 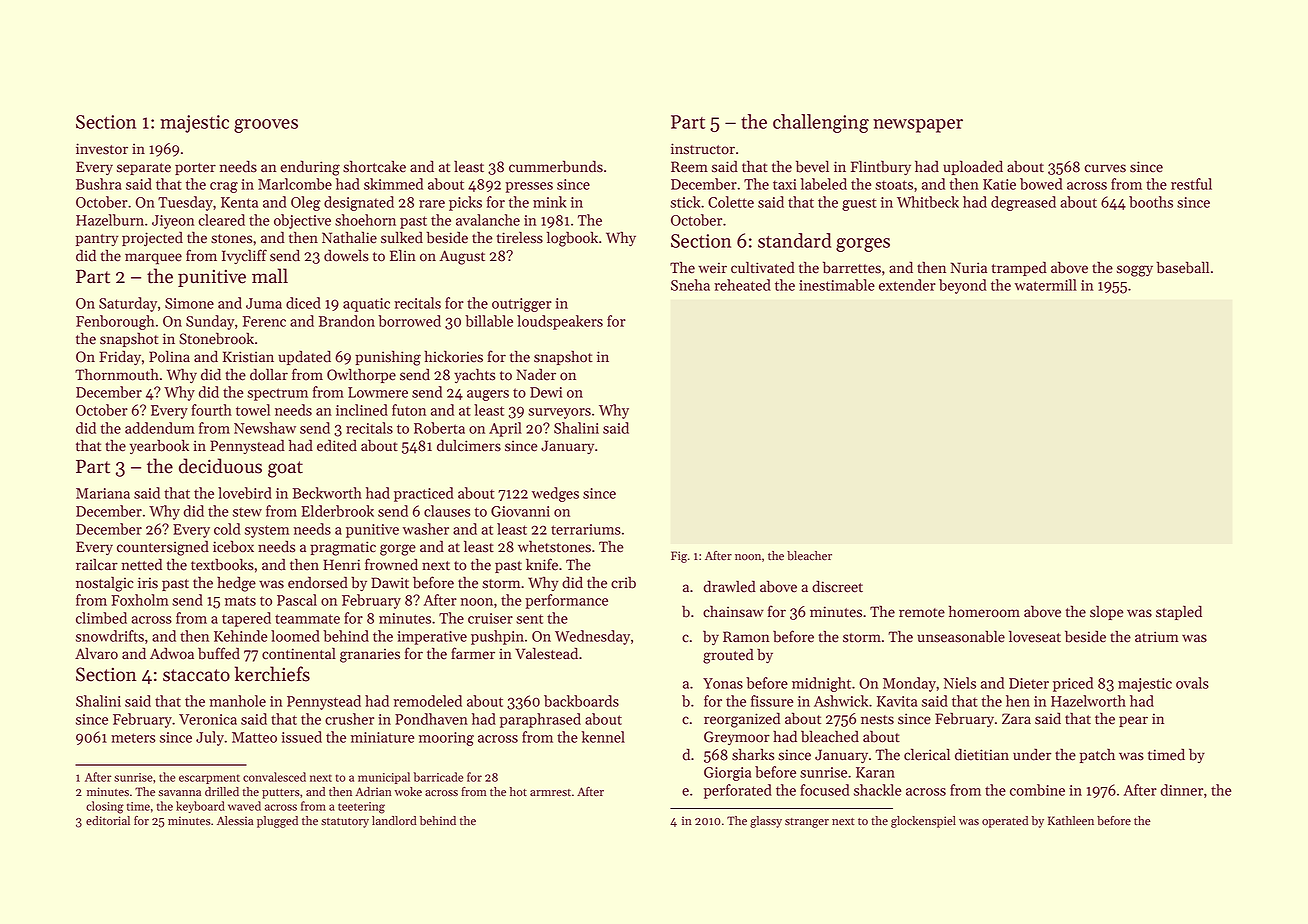 What do you see at coordinates (555, 494) in the screenshot?
I see `wedges` at bounding box center [555, 494].
